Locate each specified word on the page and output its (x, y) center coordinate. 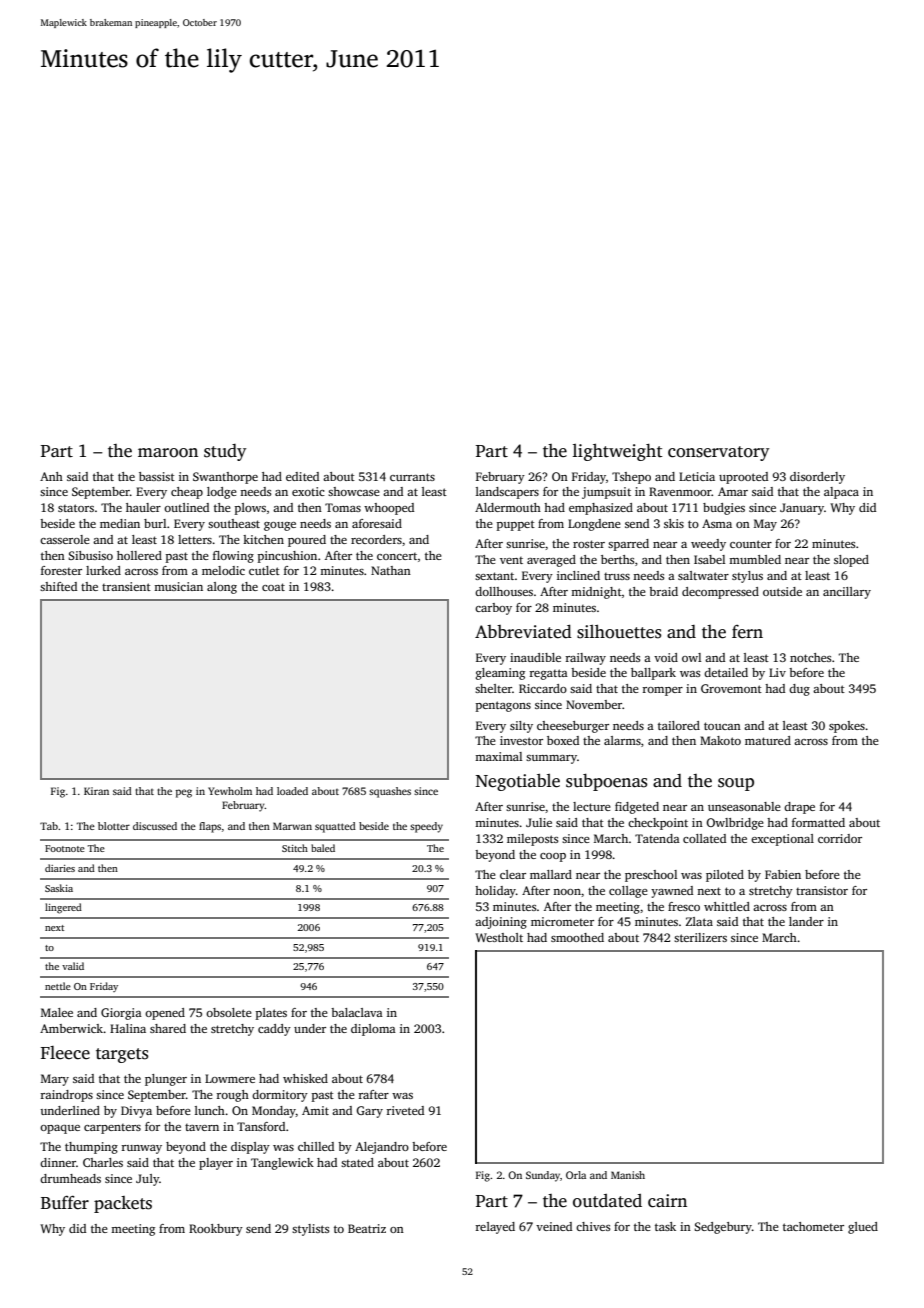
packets (123, 1204)
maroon (168, 453)
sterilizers (700, 937)
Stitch (295, 848)
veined (554, 1226)
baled (323, 848)
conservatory (718, 453)
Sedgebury (723, 1228)
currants (412, 477)
